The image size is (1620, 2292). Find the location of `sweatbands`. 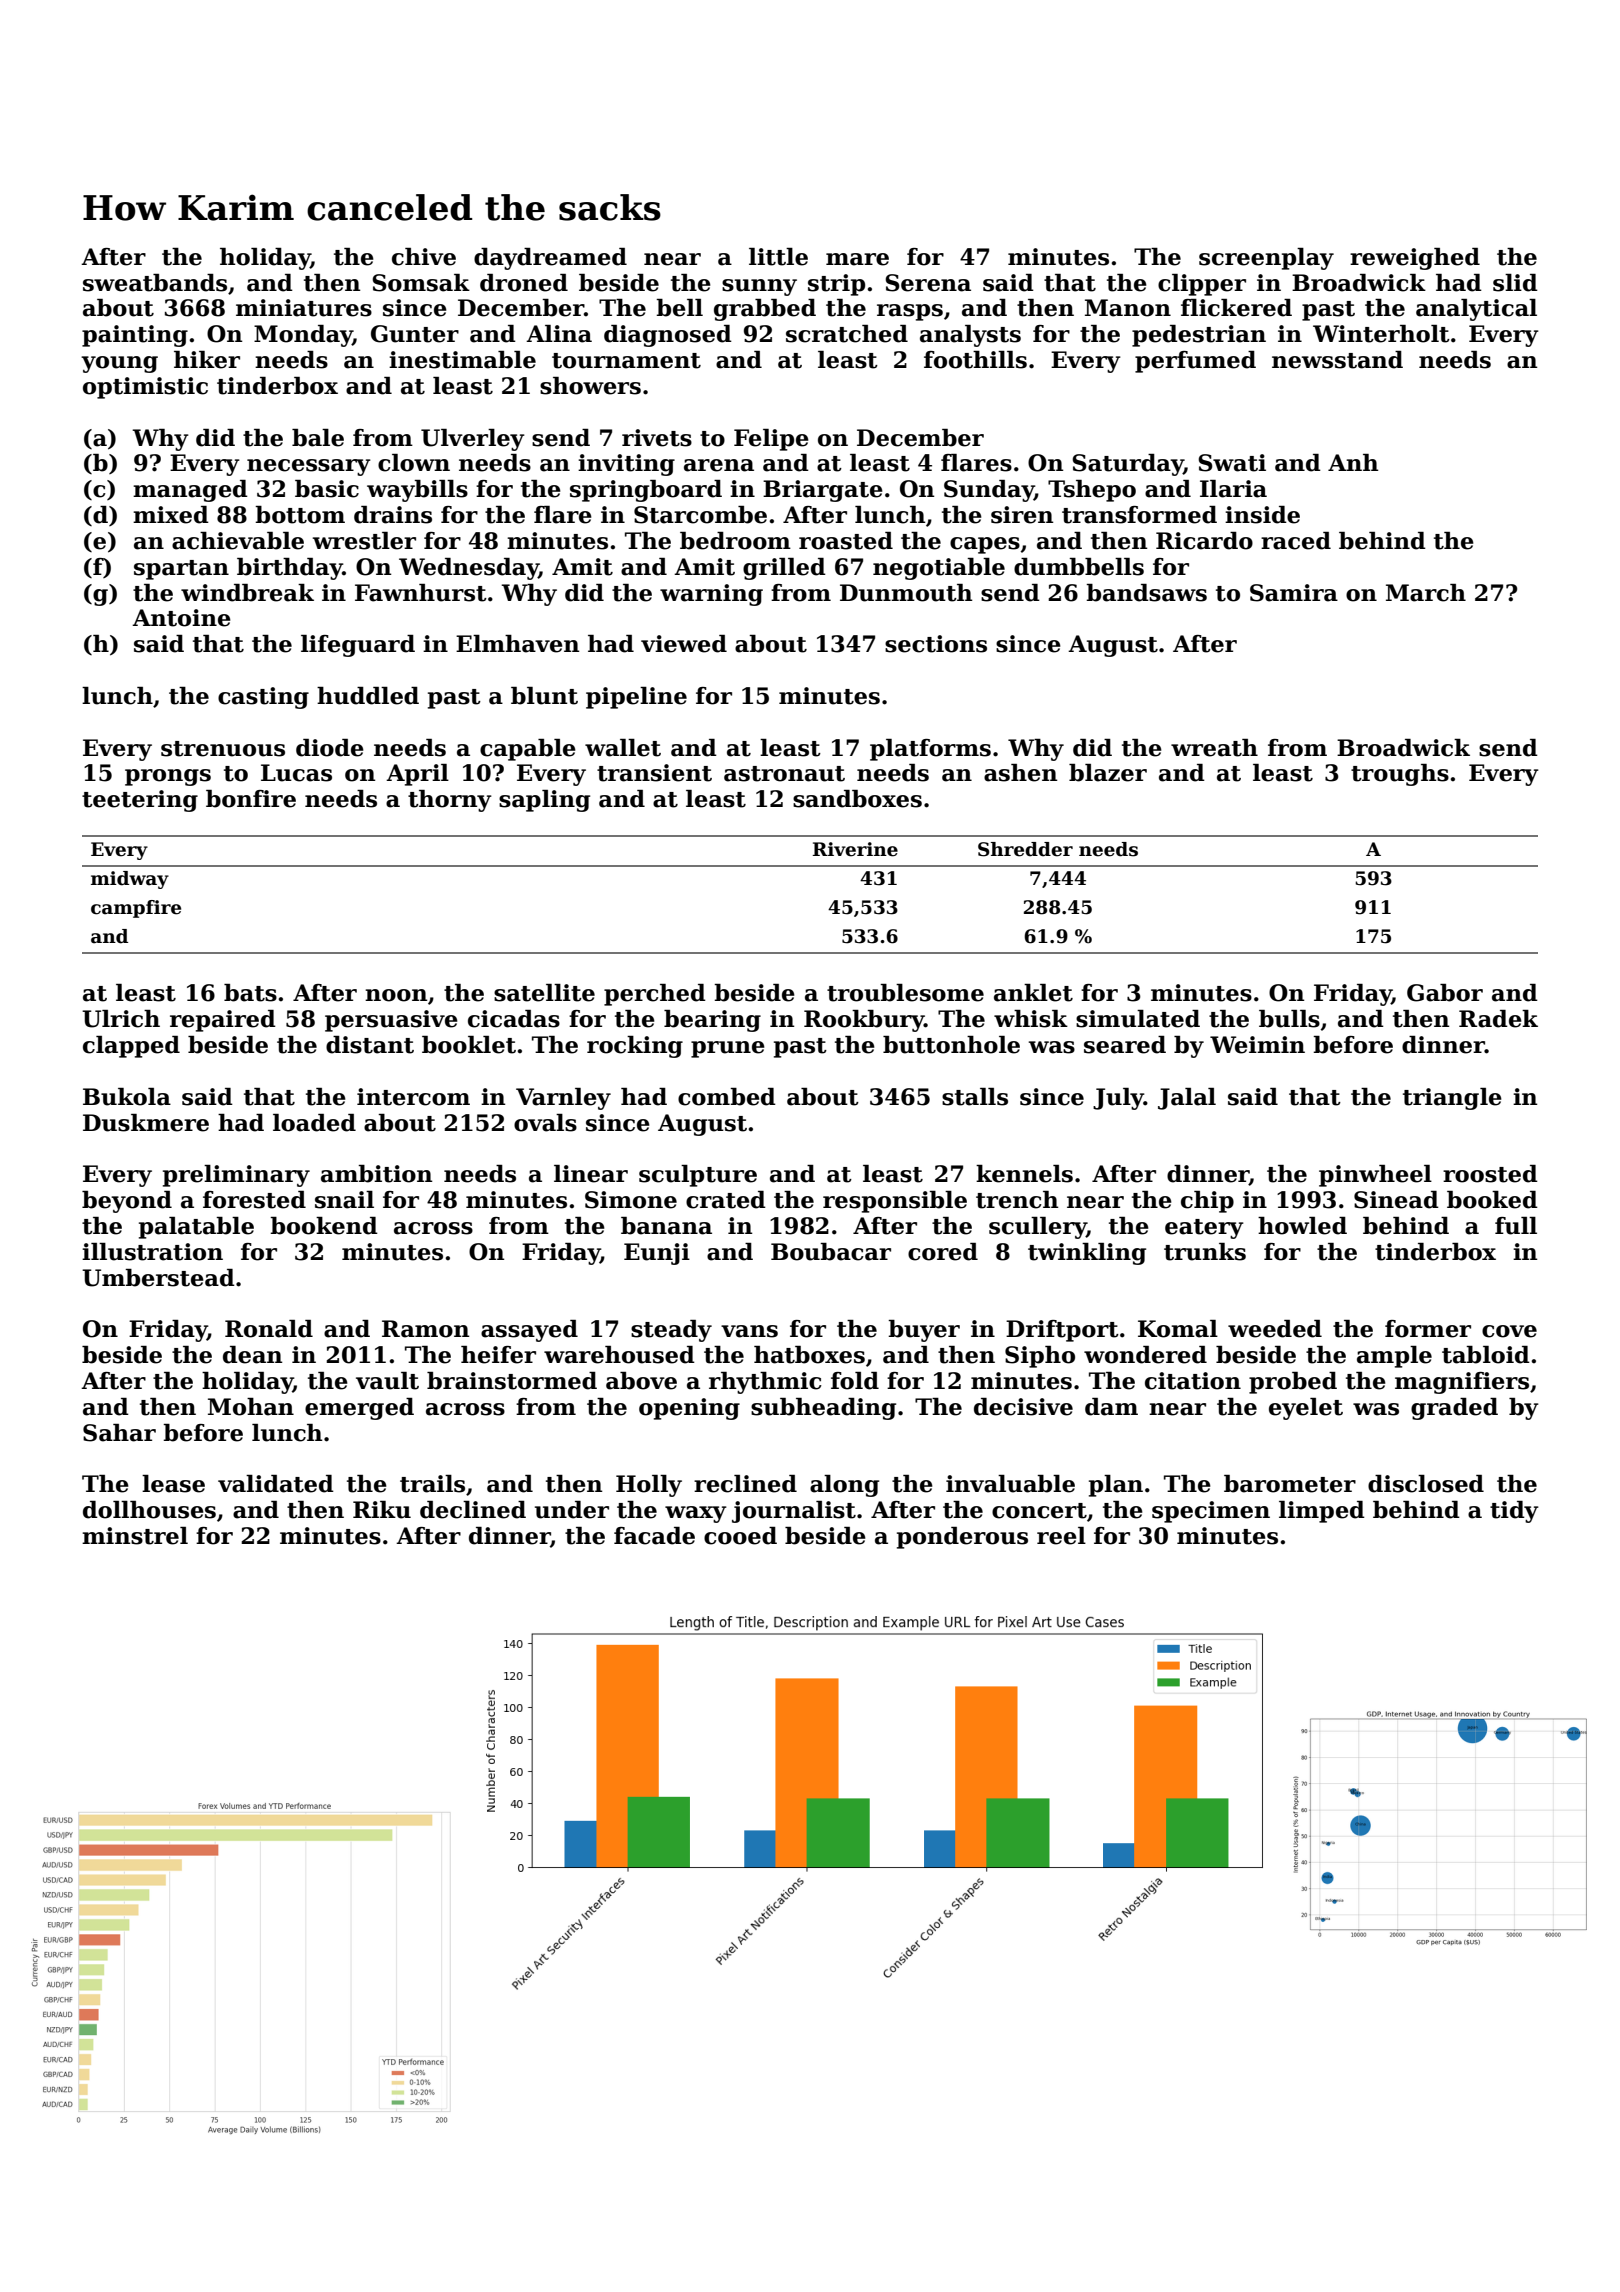

sweatbands is located at coordinates (155, 283).
